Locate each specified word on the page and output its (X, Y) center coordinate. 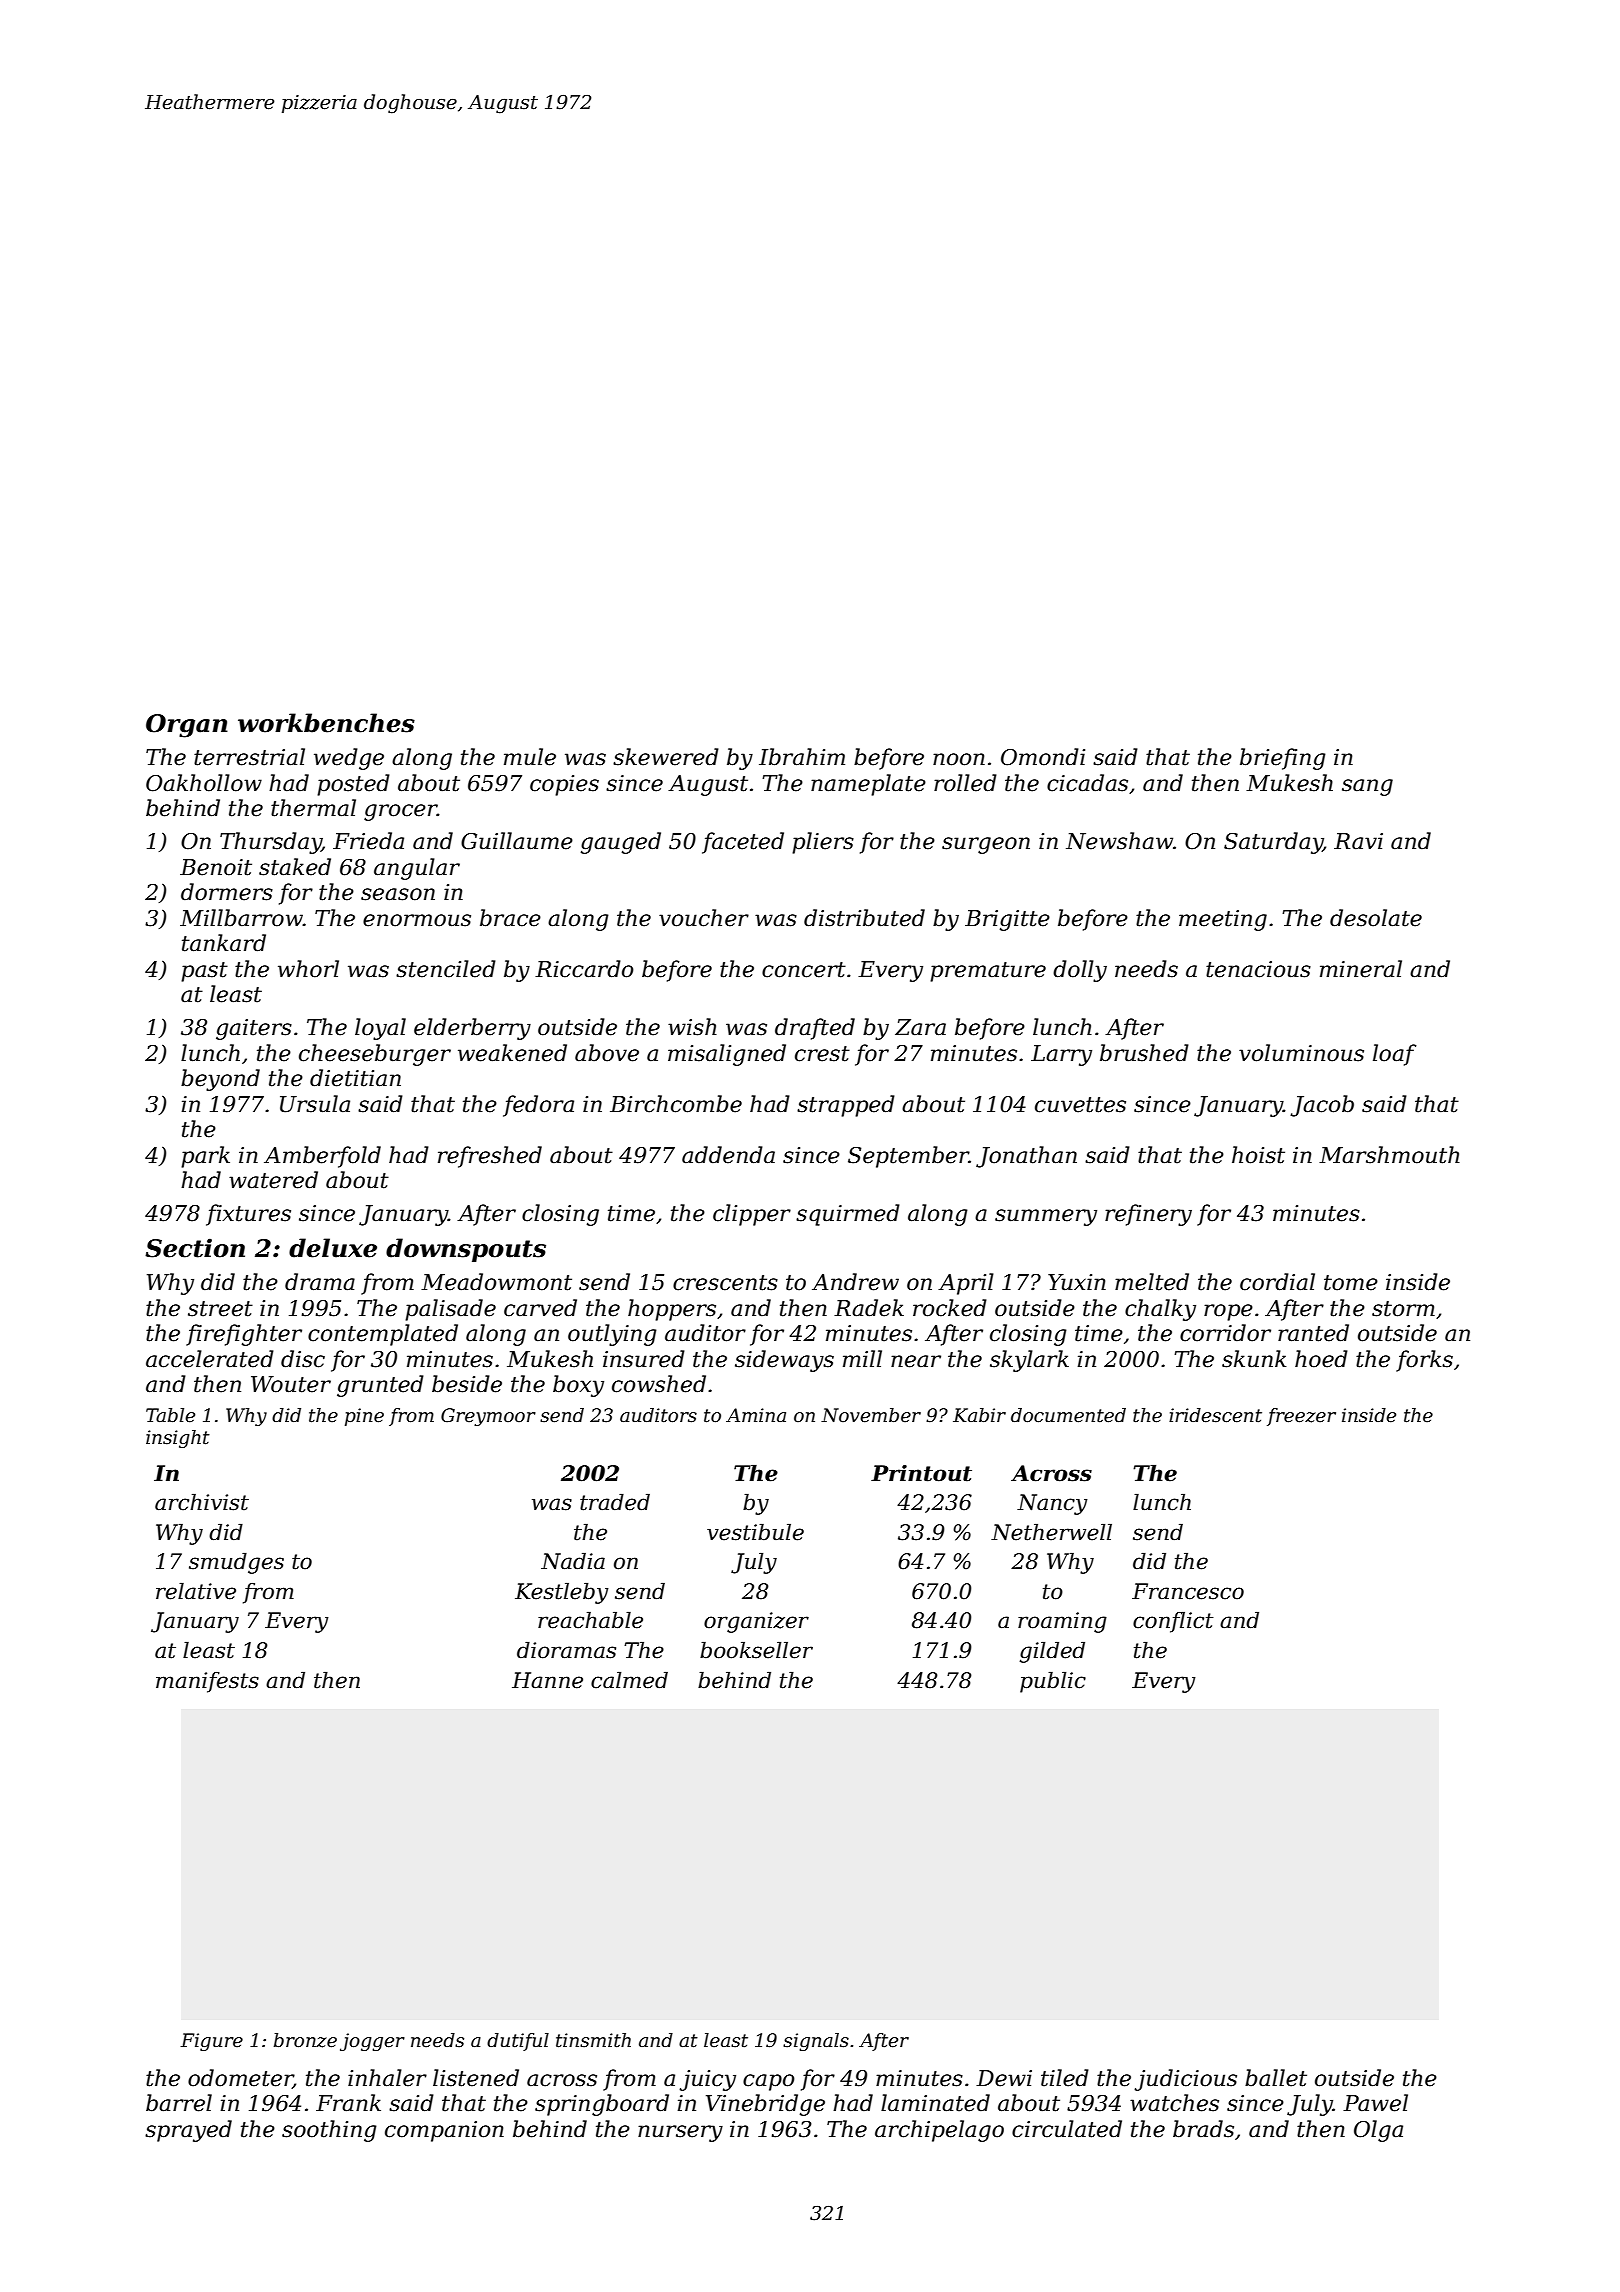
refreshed (490, 1157)
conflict (1173, 1622)
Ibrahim (802, 757)
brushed (1144, 1053)
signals (816, 2042)
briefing (1283, 759)
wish (692, 1027)
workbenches (326, 723)
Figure (211, 2042)
